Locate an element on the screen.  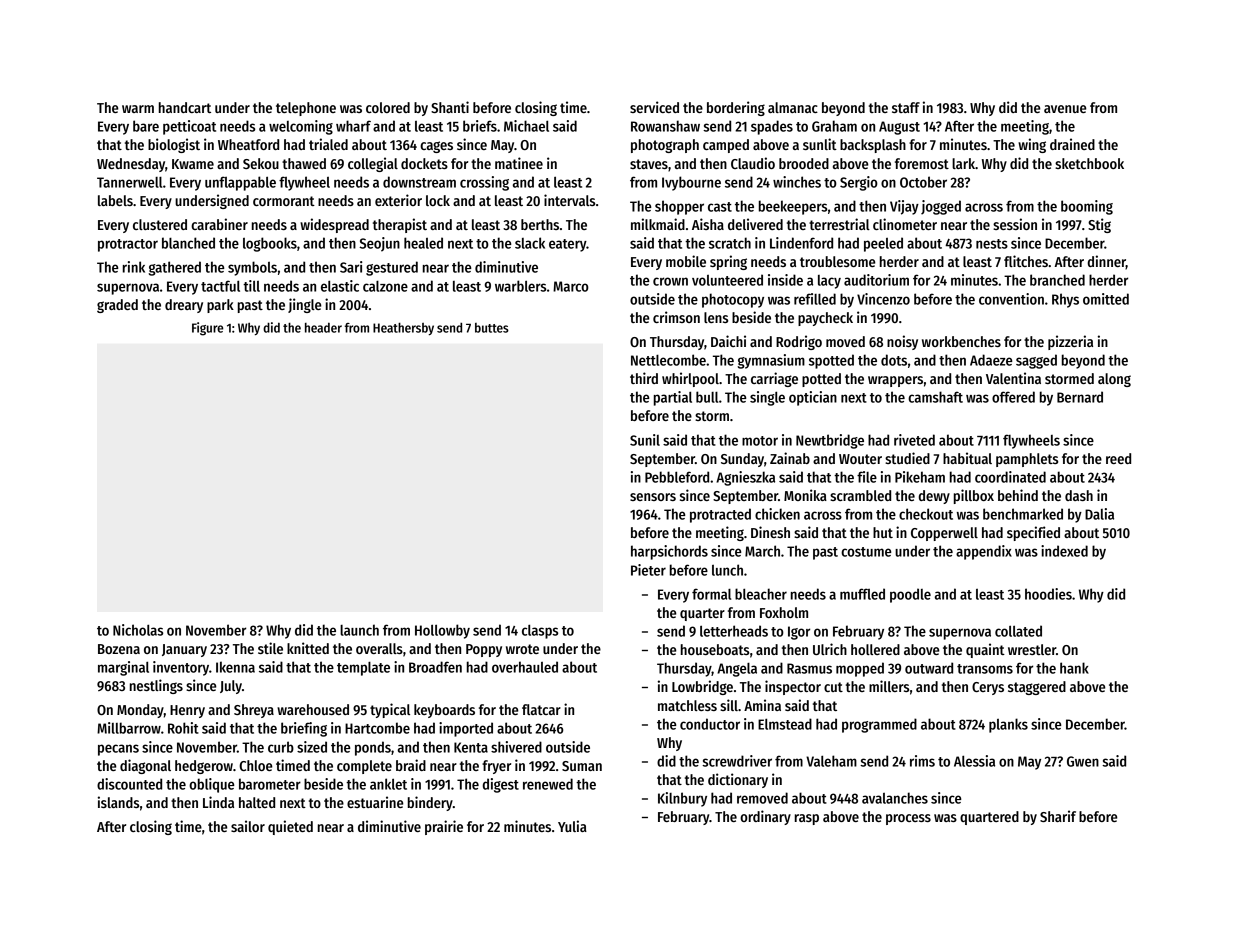
serviced is located at coordinates (654, 107).
